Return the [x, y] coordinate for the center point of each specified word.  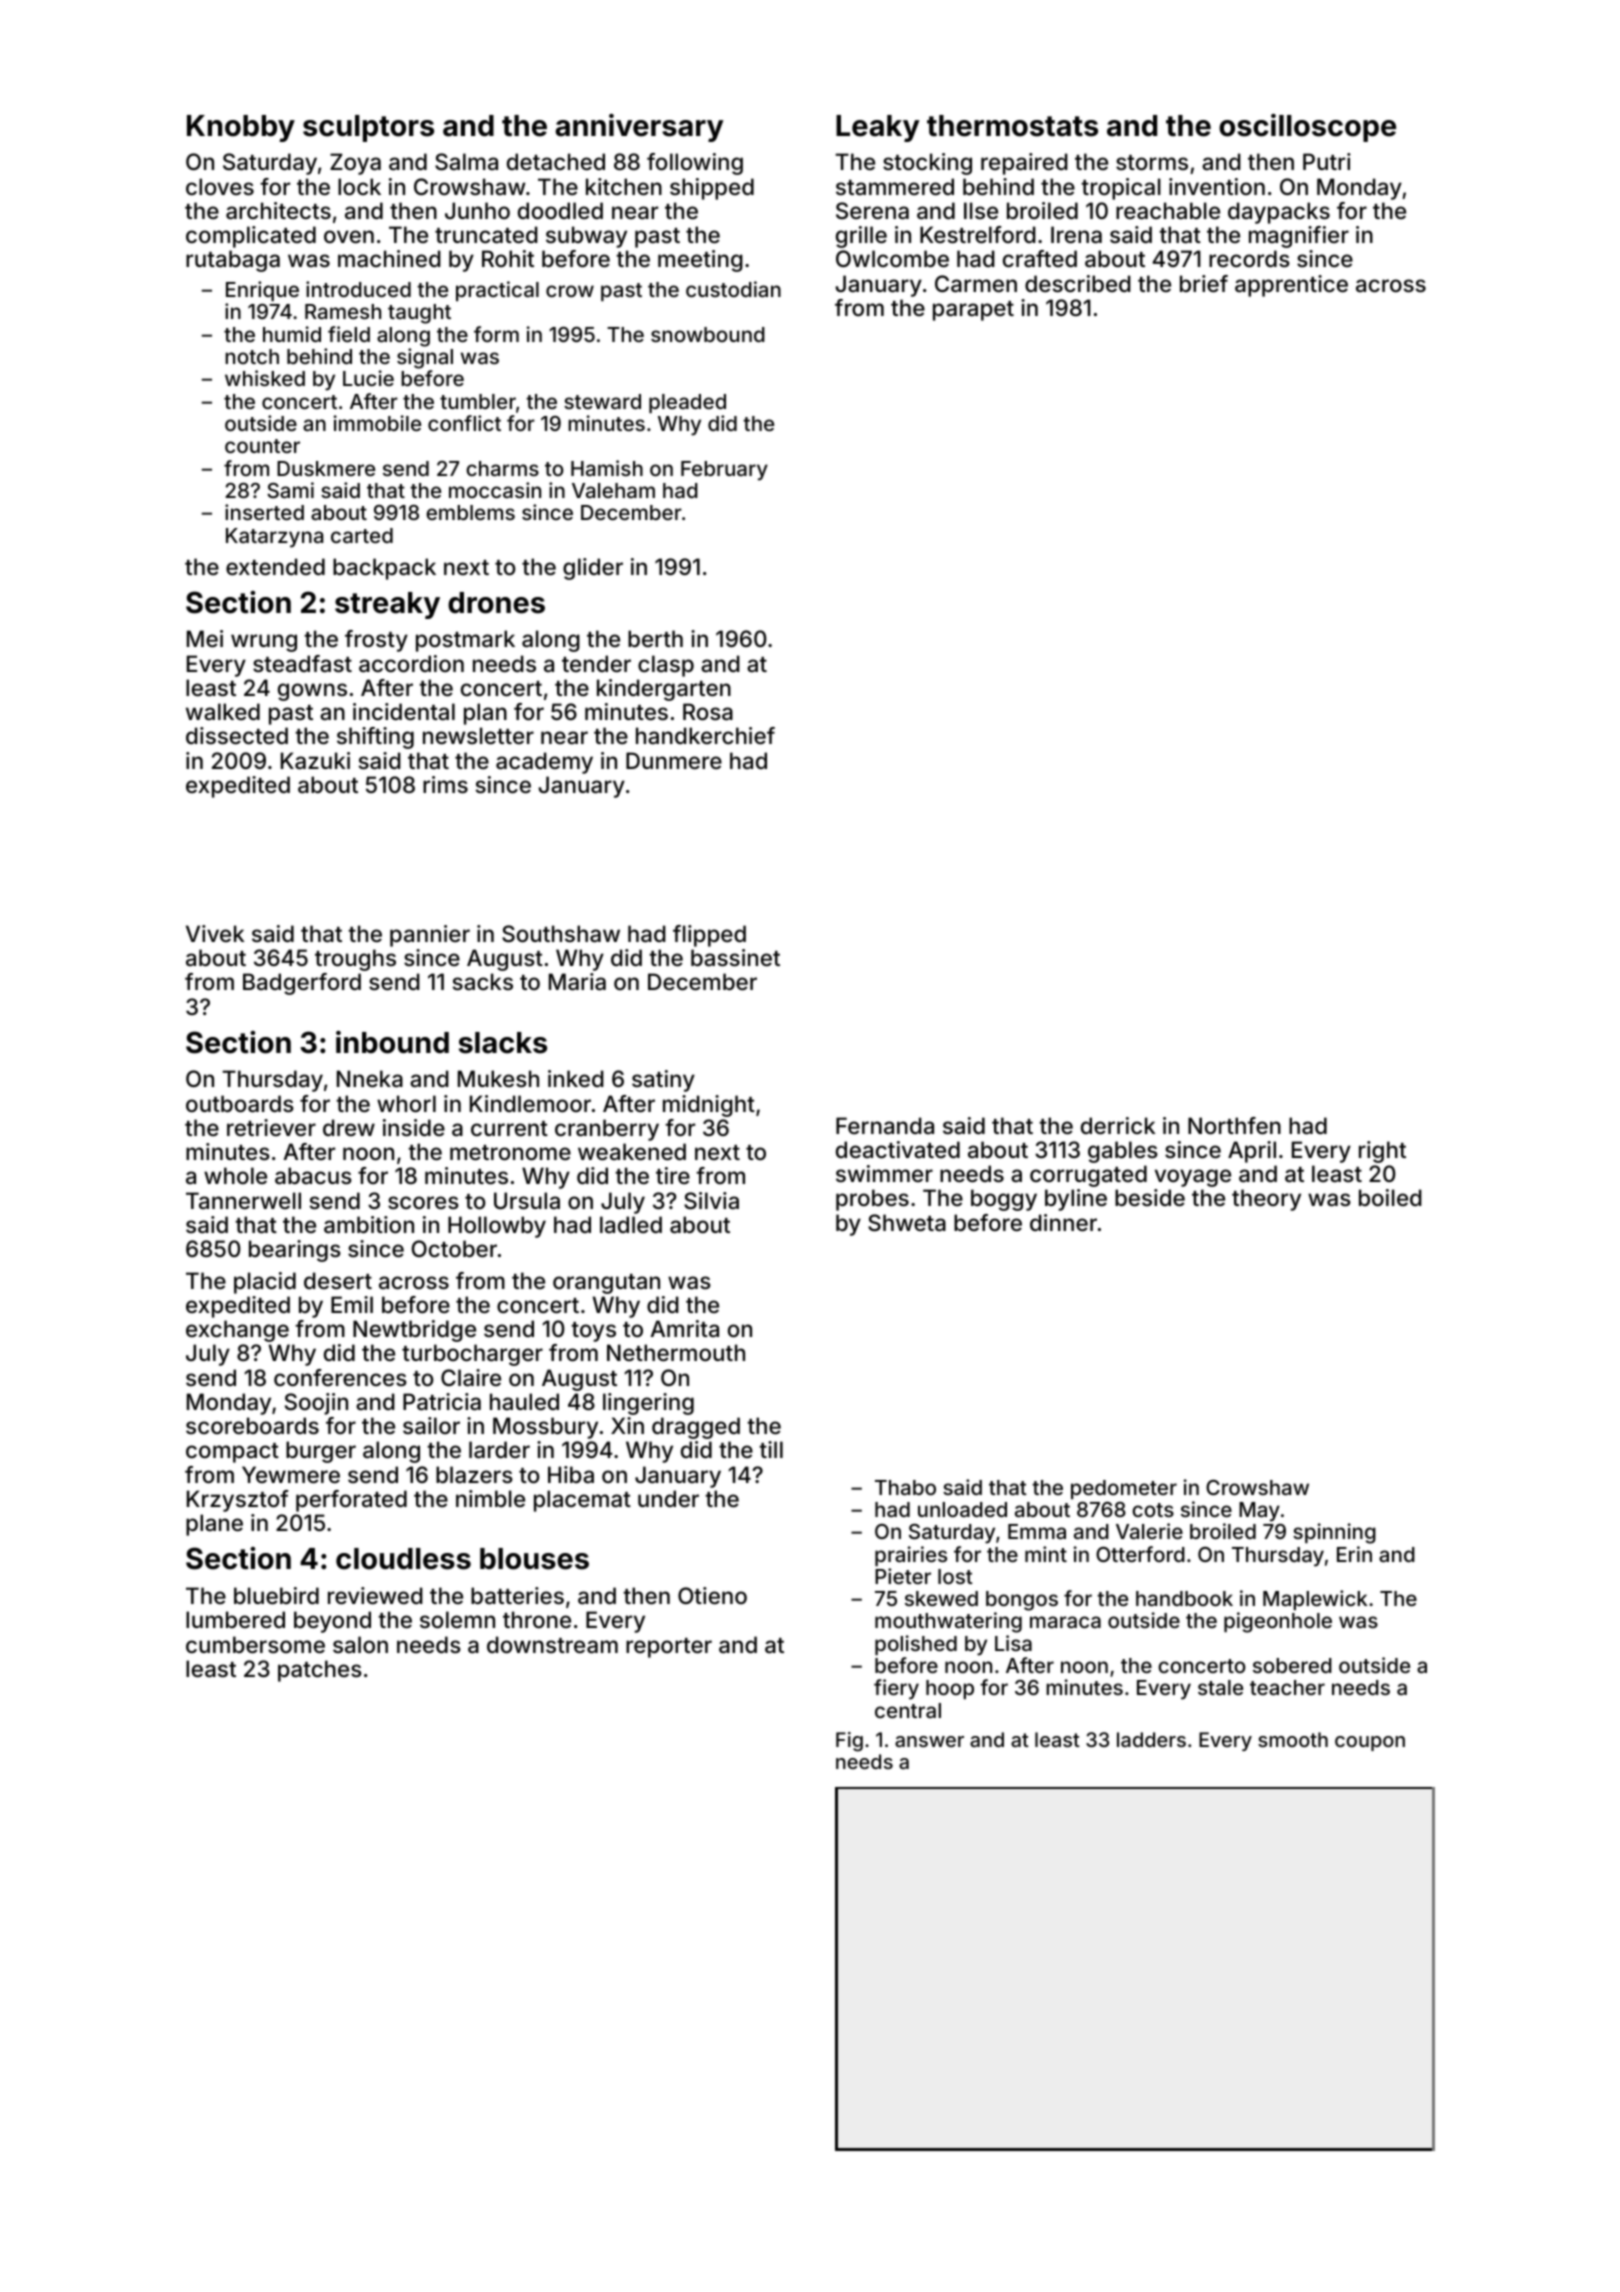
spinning [1334, 1533]
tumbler [478, 401]
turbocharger [472, 1355]
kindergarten [664, 690]
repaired [1024, 164]
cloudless [403, 1559]
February [724, 471]
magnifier [1299, 237]
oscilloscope [1307, 128]
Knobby [241, 128]
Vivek [215, 933]
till [771, 1449]
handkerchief [705, 736]
